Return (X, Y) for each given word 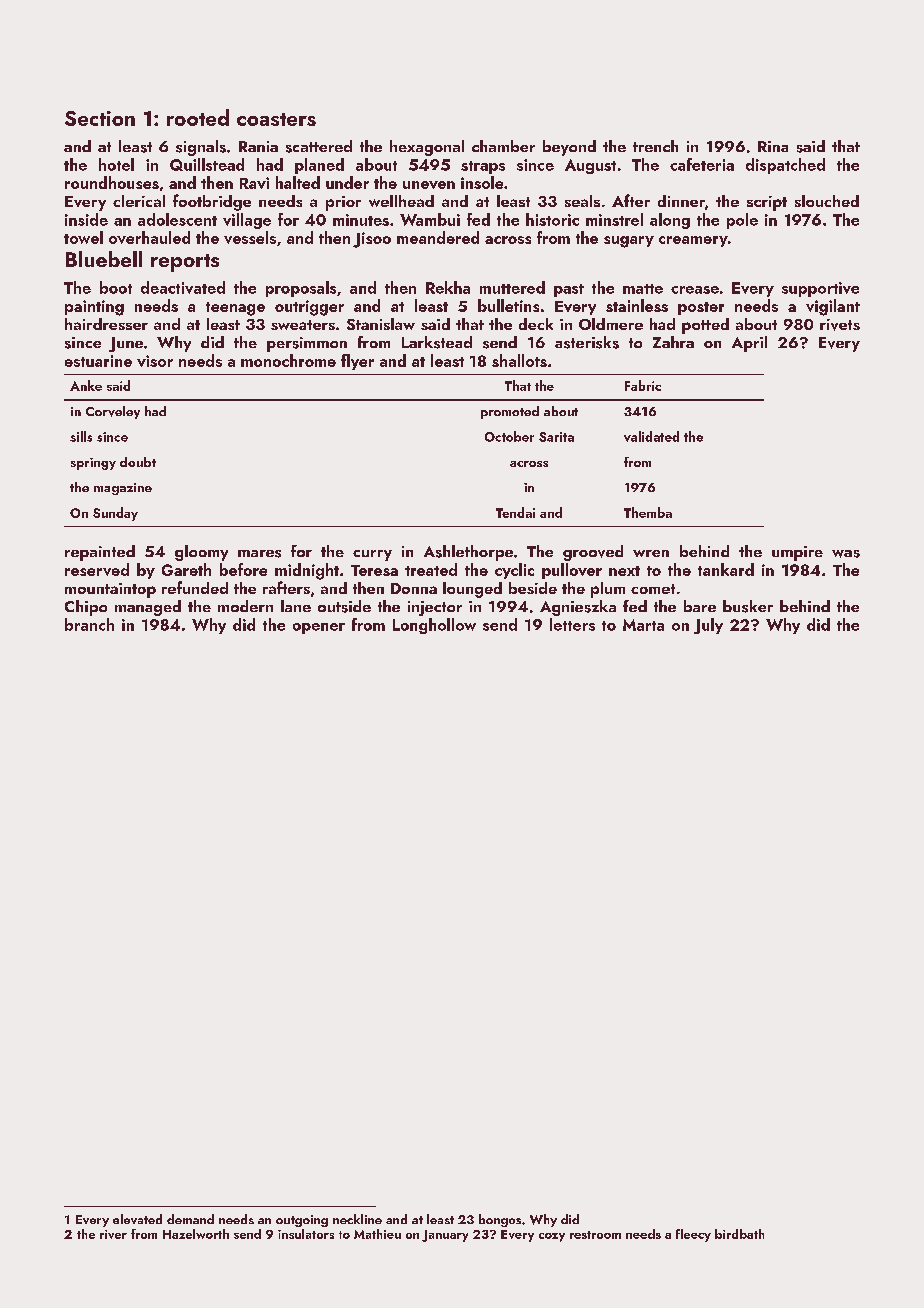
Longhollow (434, 626)
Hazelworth (196, 1234)
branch (89, 624)
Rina (773, 146)
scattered (319, 146)
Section (100, 118)
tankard (726, 569)
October (509, 436)
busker (748, 606)
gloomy (201, 553)
